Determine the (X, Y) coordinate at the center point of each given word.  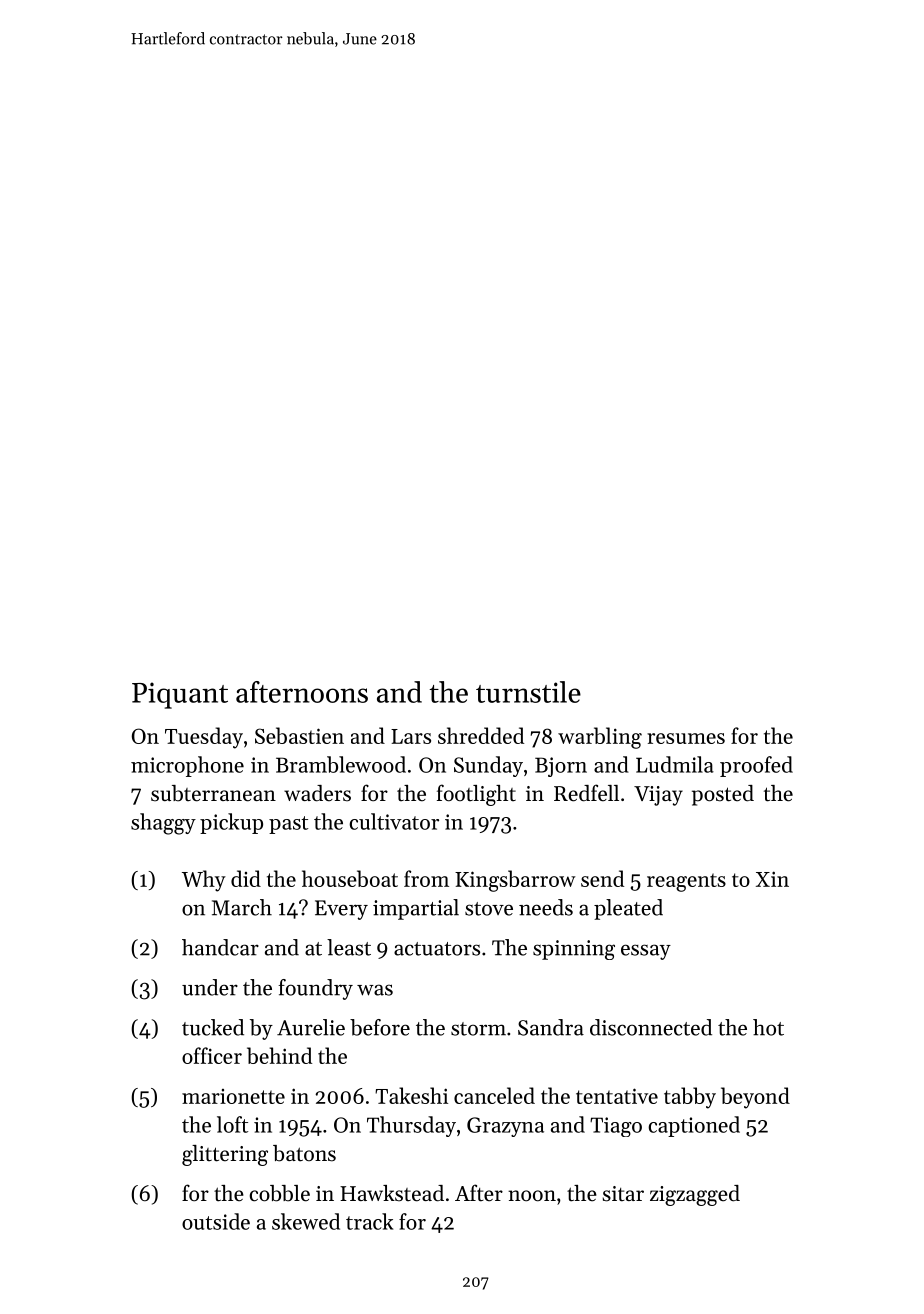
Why (204, 881)
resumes (686, 738)
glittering (225, 1155)
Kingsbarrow (515, 881)
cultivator (394, 821)
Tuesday (204, 738)
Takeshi (411, 1095)
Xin (772, 879)
